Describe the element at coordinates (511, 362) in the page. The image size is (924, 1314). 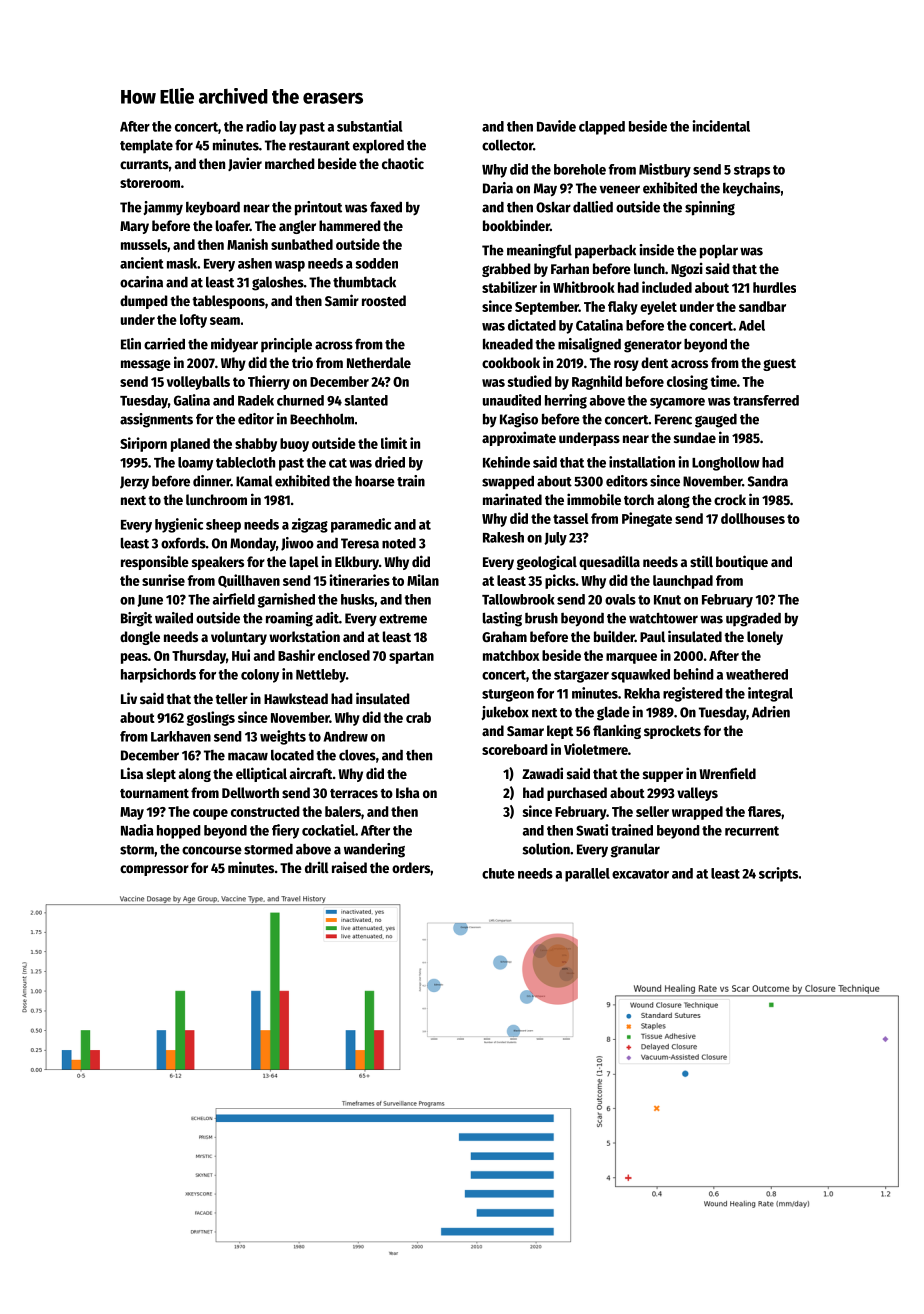
I see `cookbook` at that location.
